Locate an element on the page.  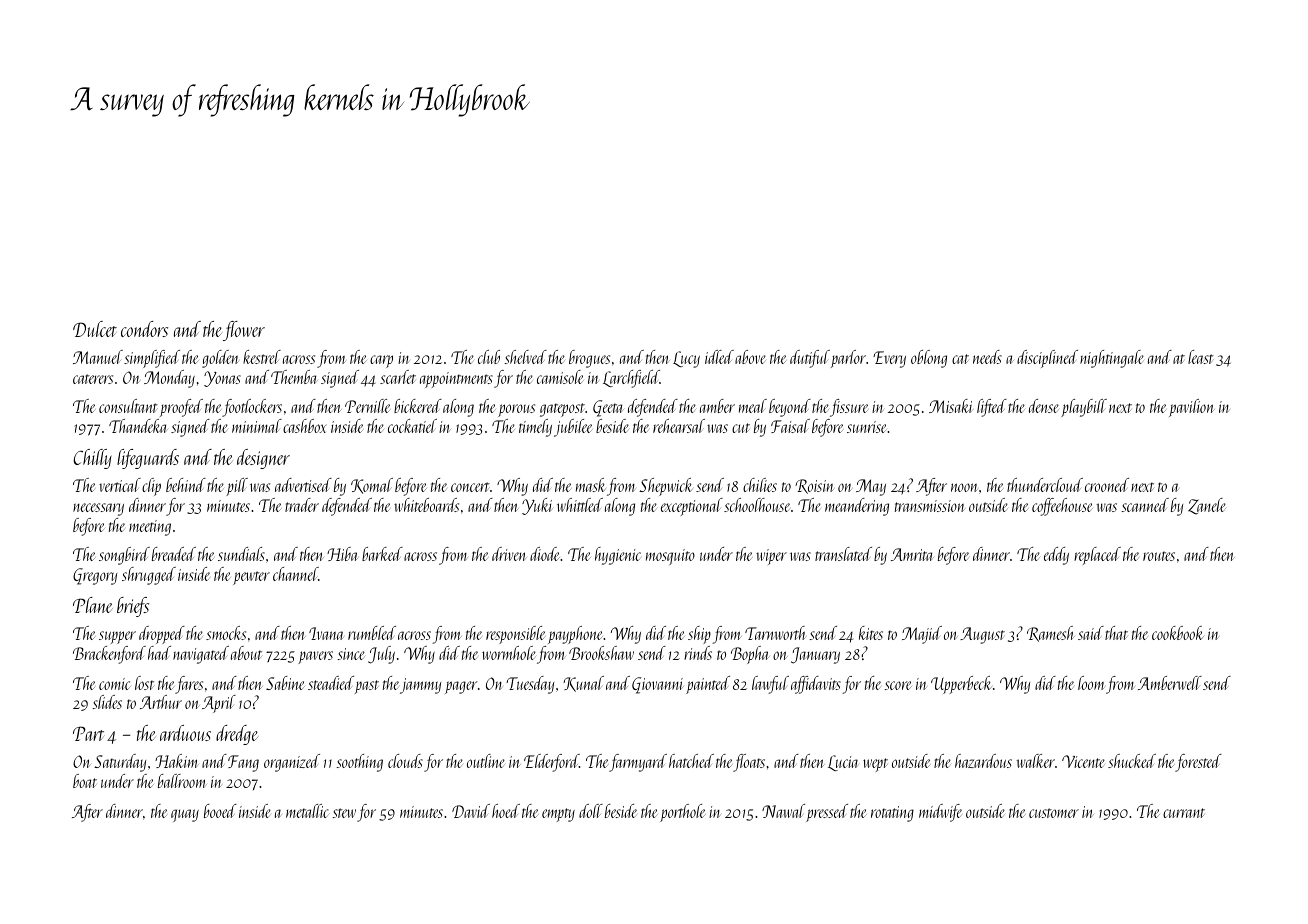
cut is located at coordinates (741, 428).
